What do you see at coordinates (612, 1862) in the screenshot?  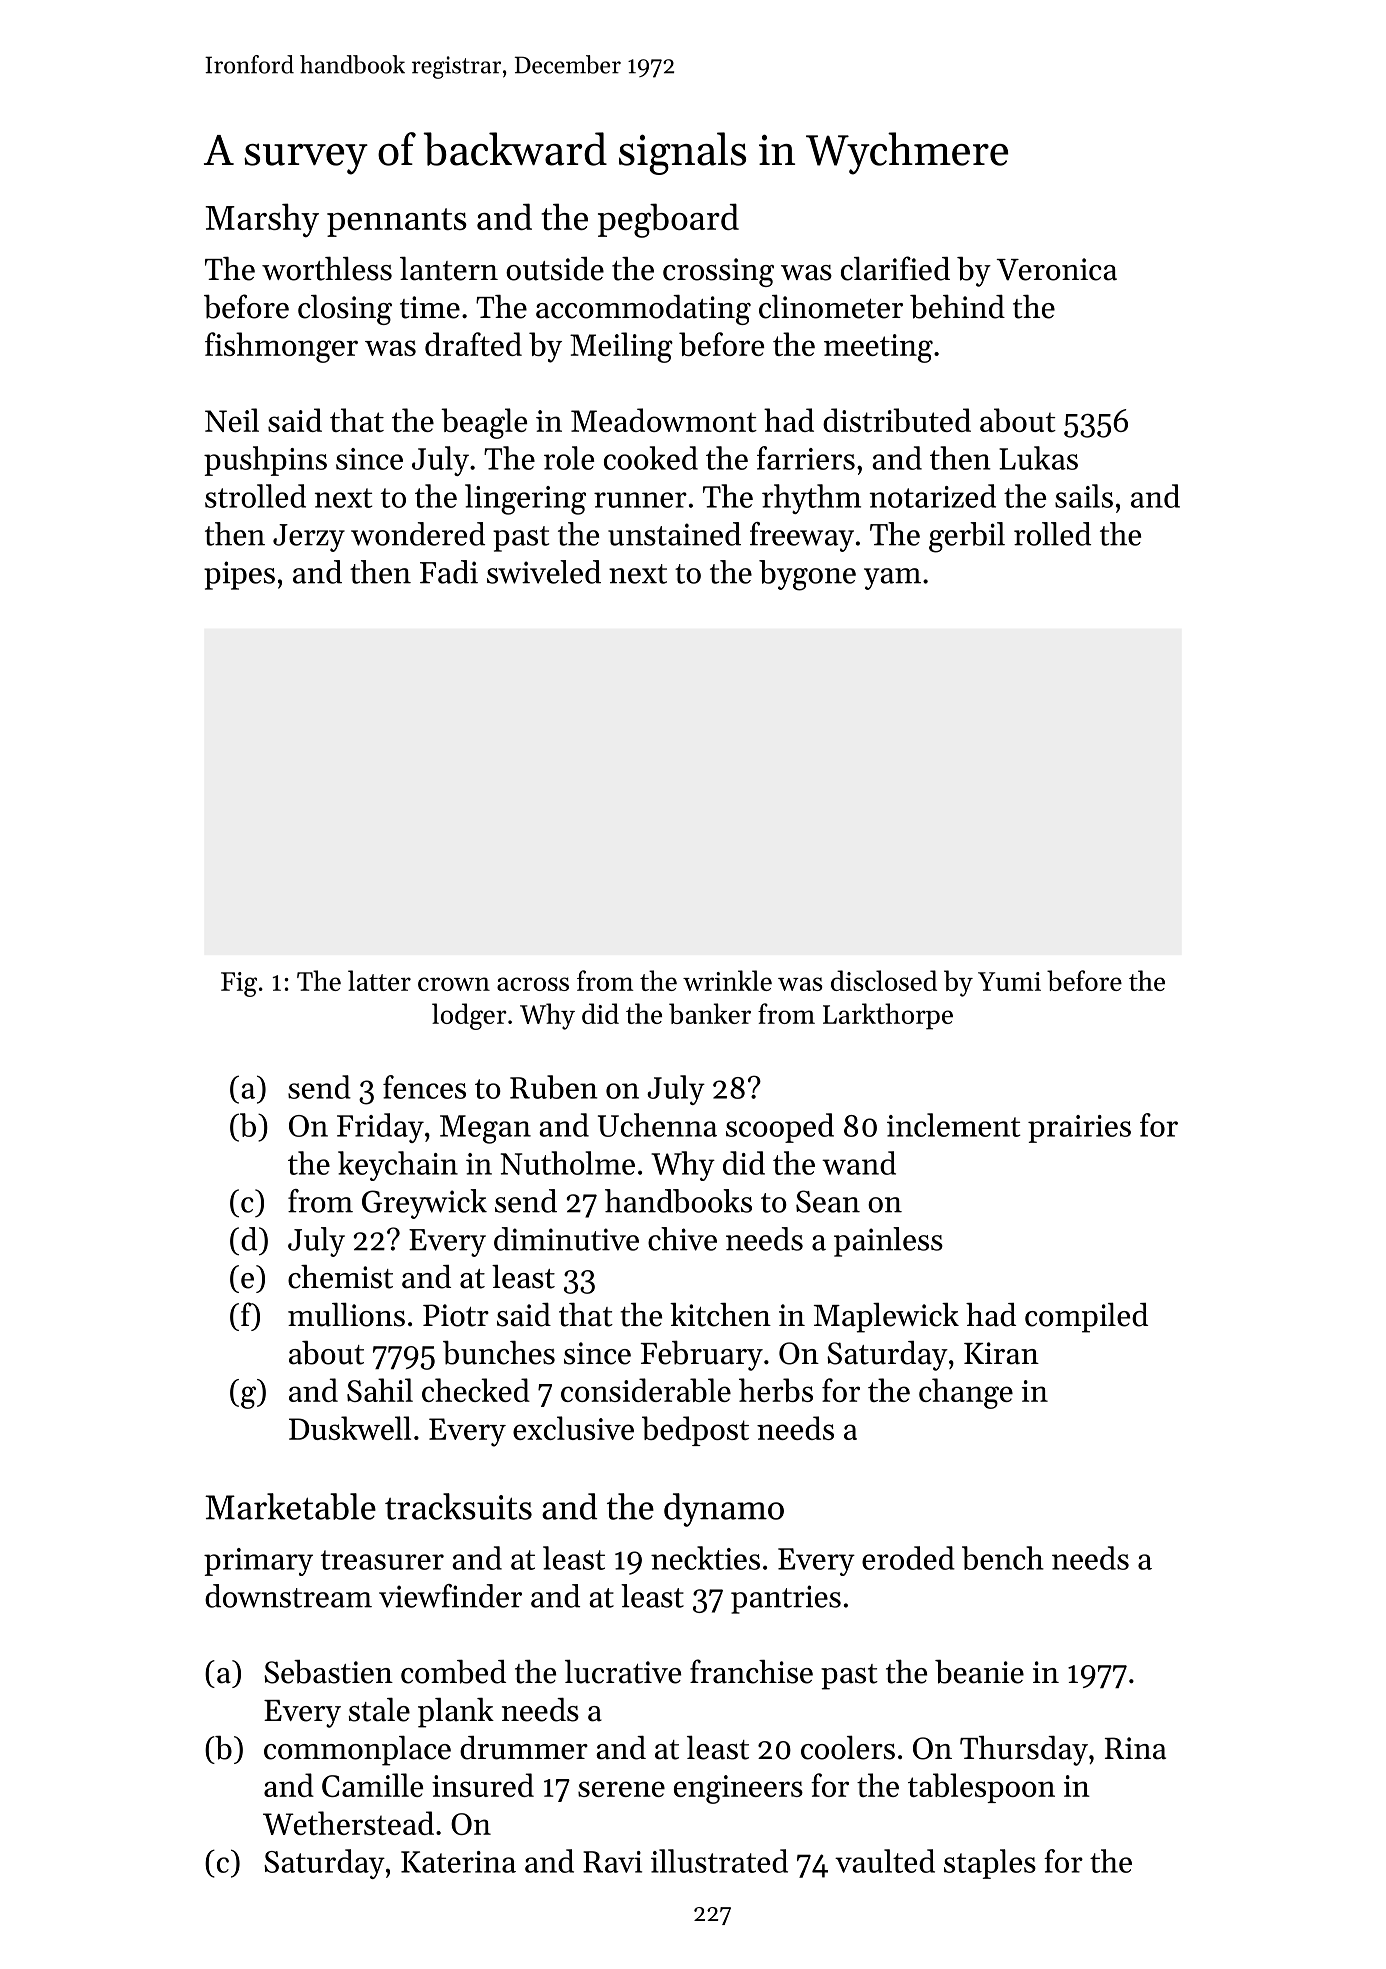 I see `Ravi` at bounding box center [612, 1862].
